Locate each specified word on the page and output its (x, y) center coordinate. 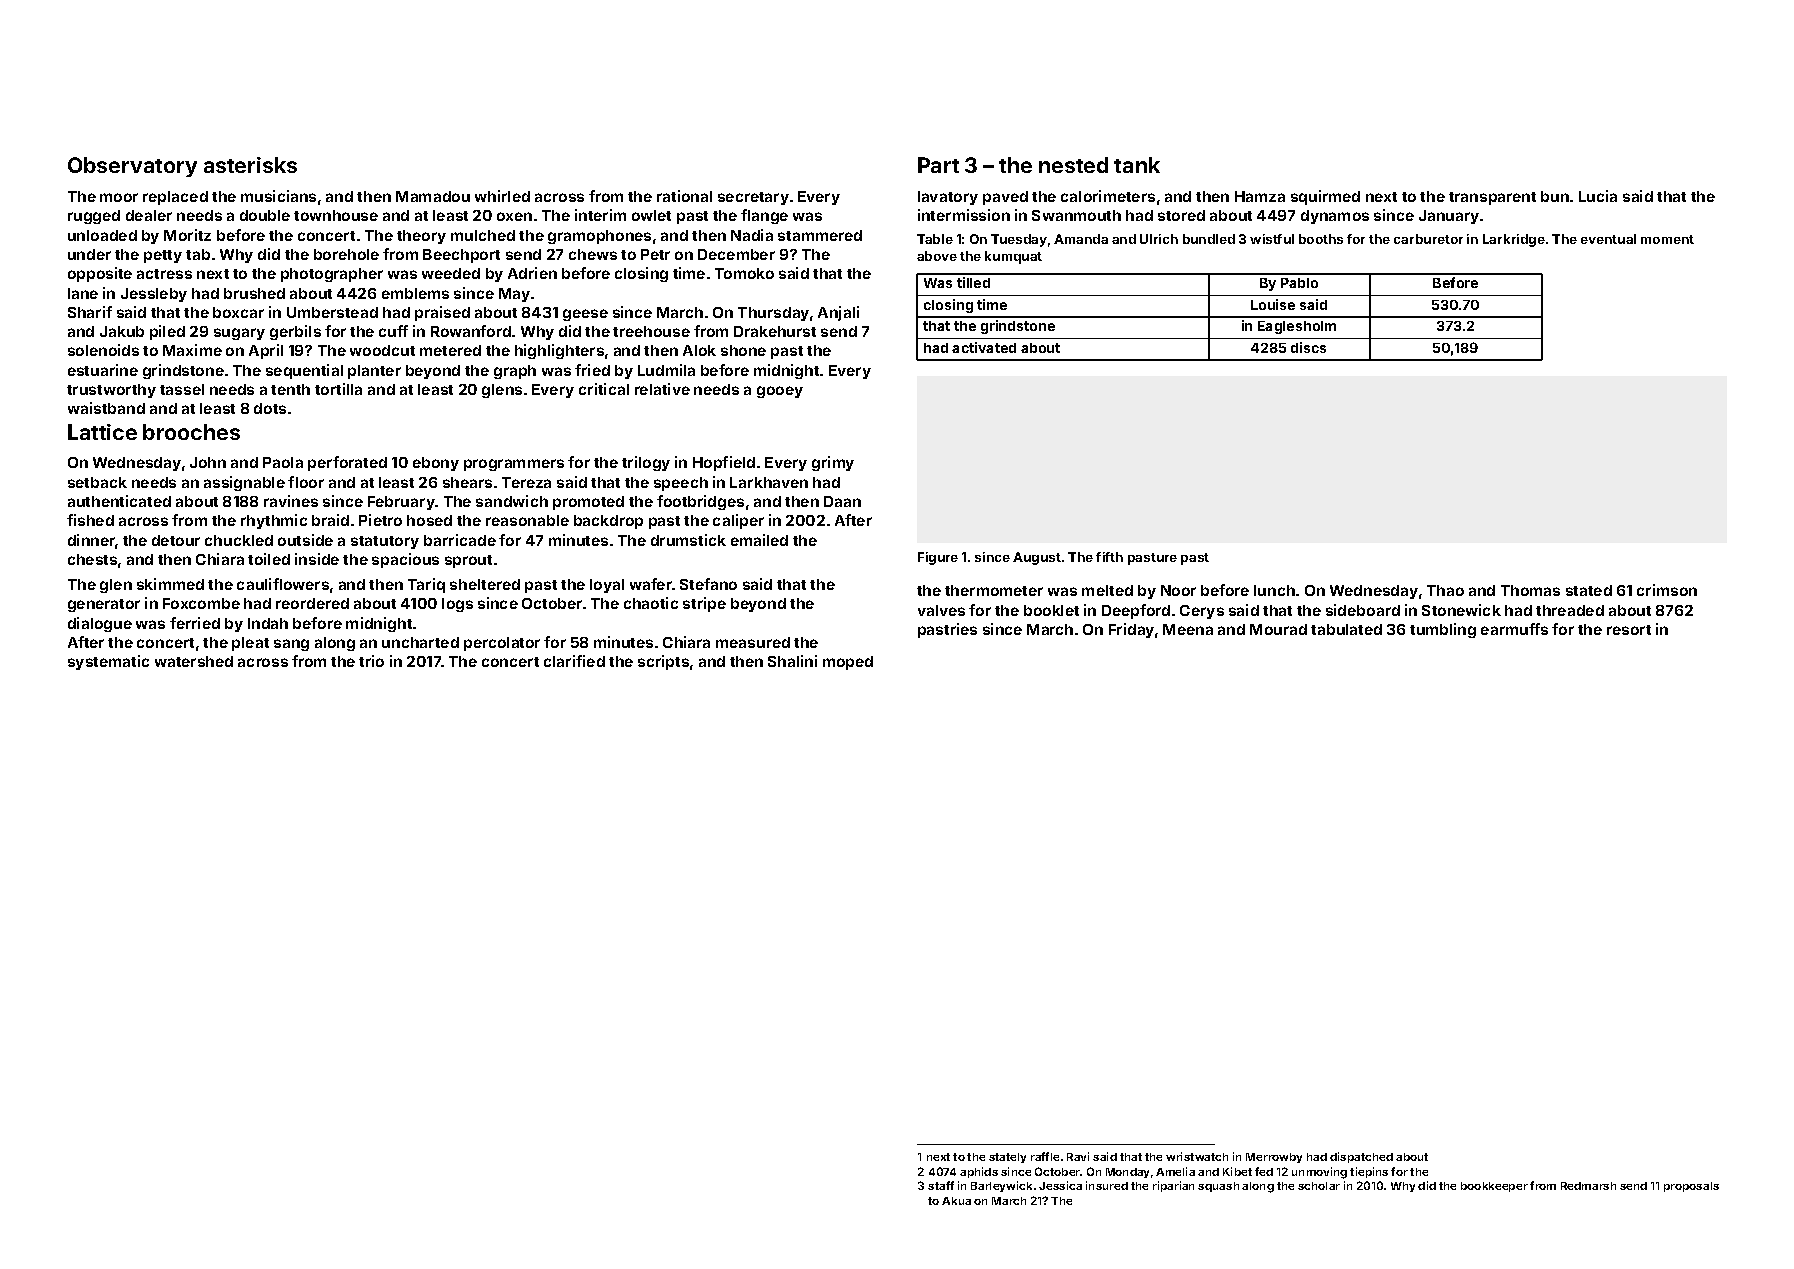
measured (753, 642)
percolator (502, 644)
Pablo (1299, 283)
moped (848, 663)
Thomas (1530, 590)
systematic (108, 662)
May (514, 295)
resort (1629, 630)
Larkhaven (769, 482)
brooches (191, 432)
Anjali (838, 313)
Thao (1445, 590)
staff (941, 1185)
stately (1007, 1158)
